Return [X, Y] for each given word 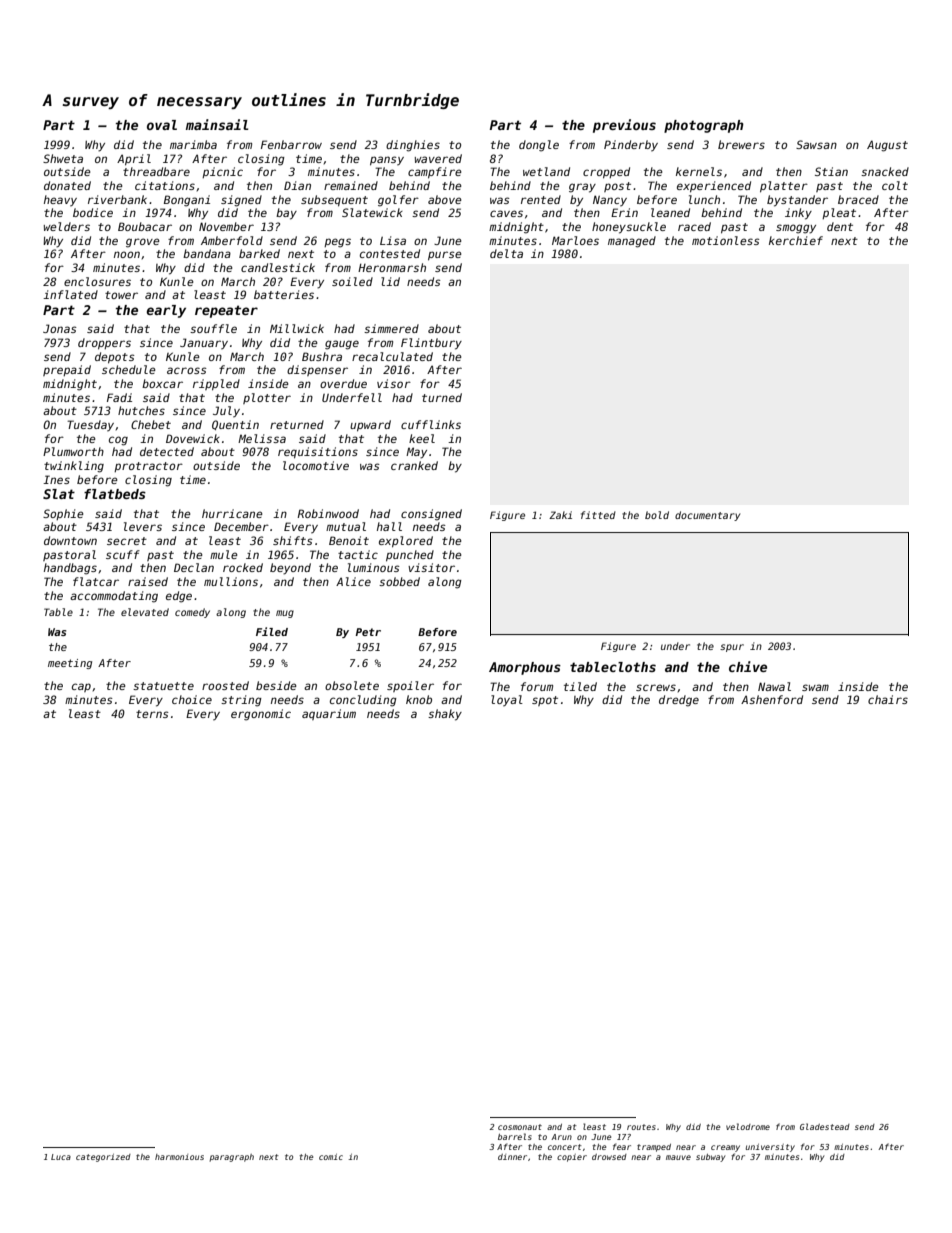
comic [331, 1157]
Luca [61, 1157]
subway [710, 1158]
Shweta [63, 158]
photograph [704, 126]
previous [624, 126]
